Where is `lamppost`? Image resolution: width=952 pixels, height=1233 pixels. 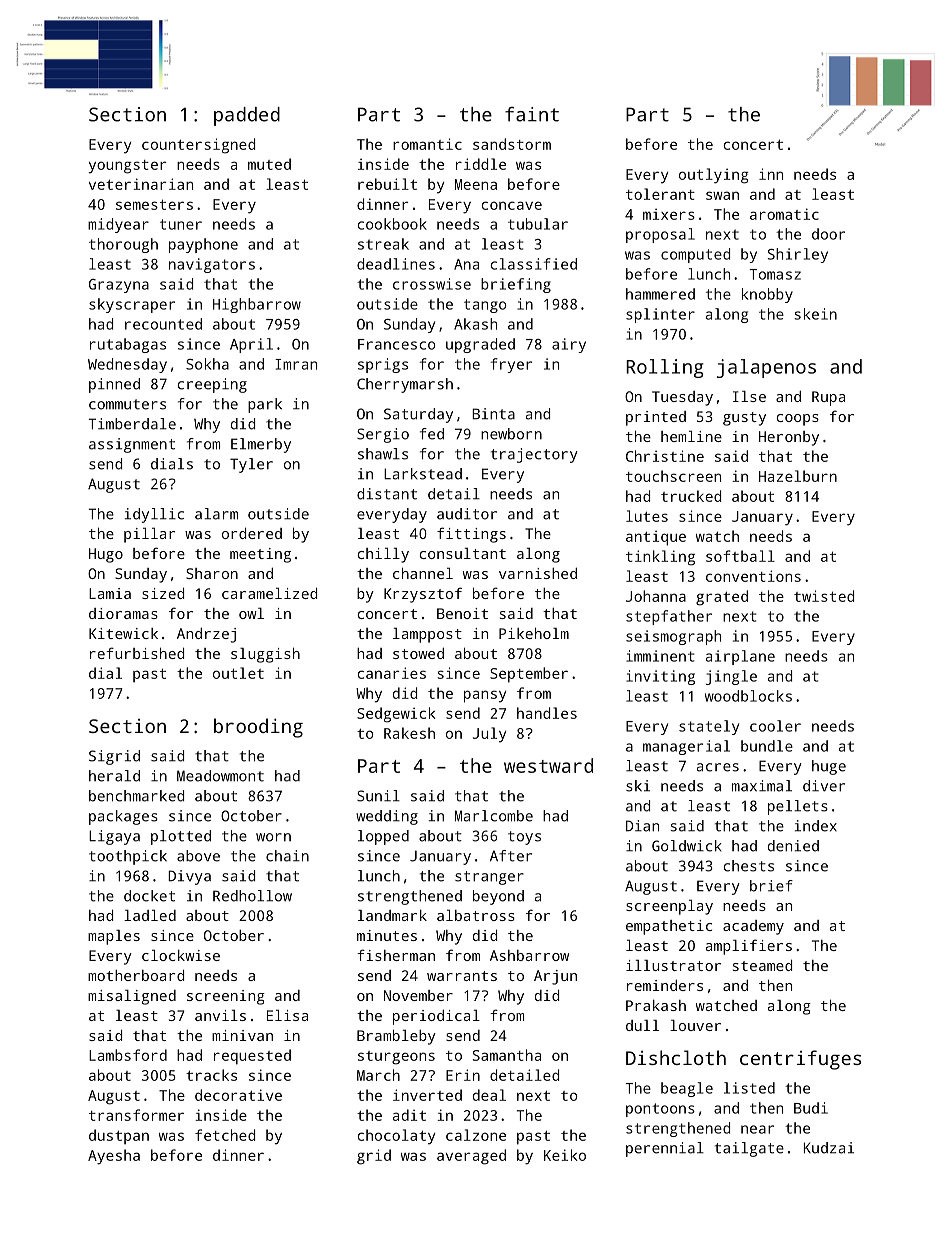 lamppost is located at coordinates (427, 635).
